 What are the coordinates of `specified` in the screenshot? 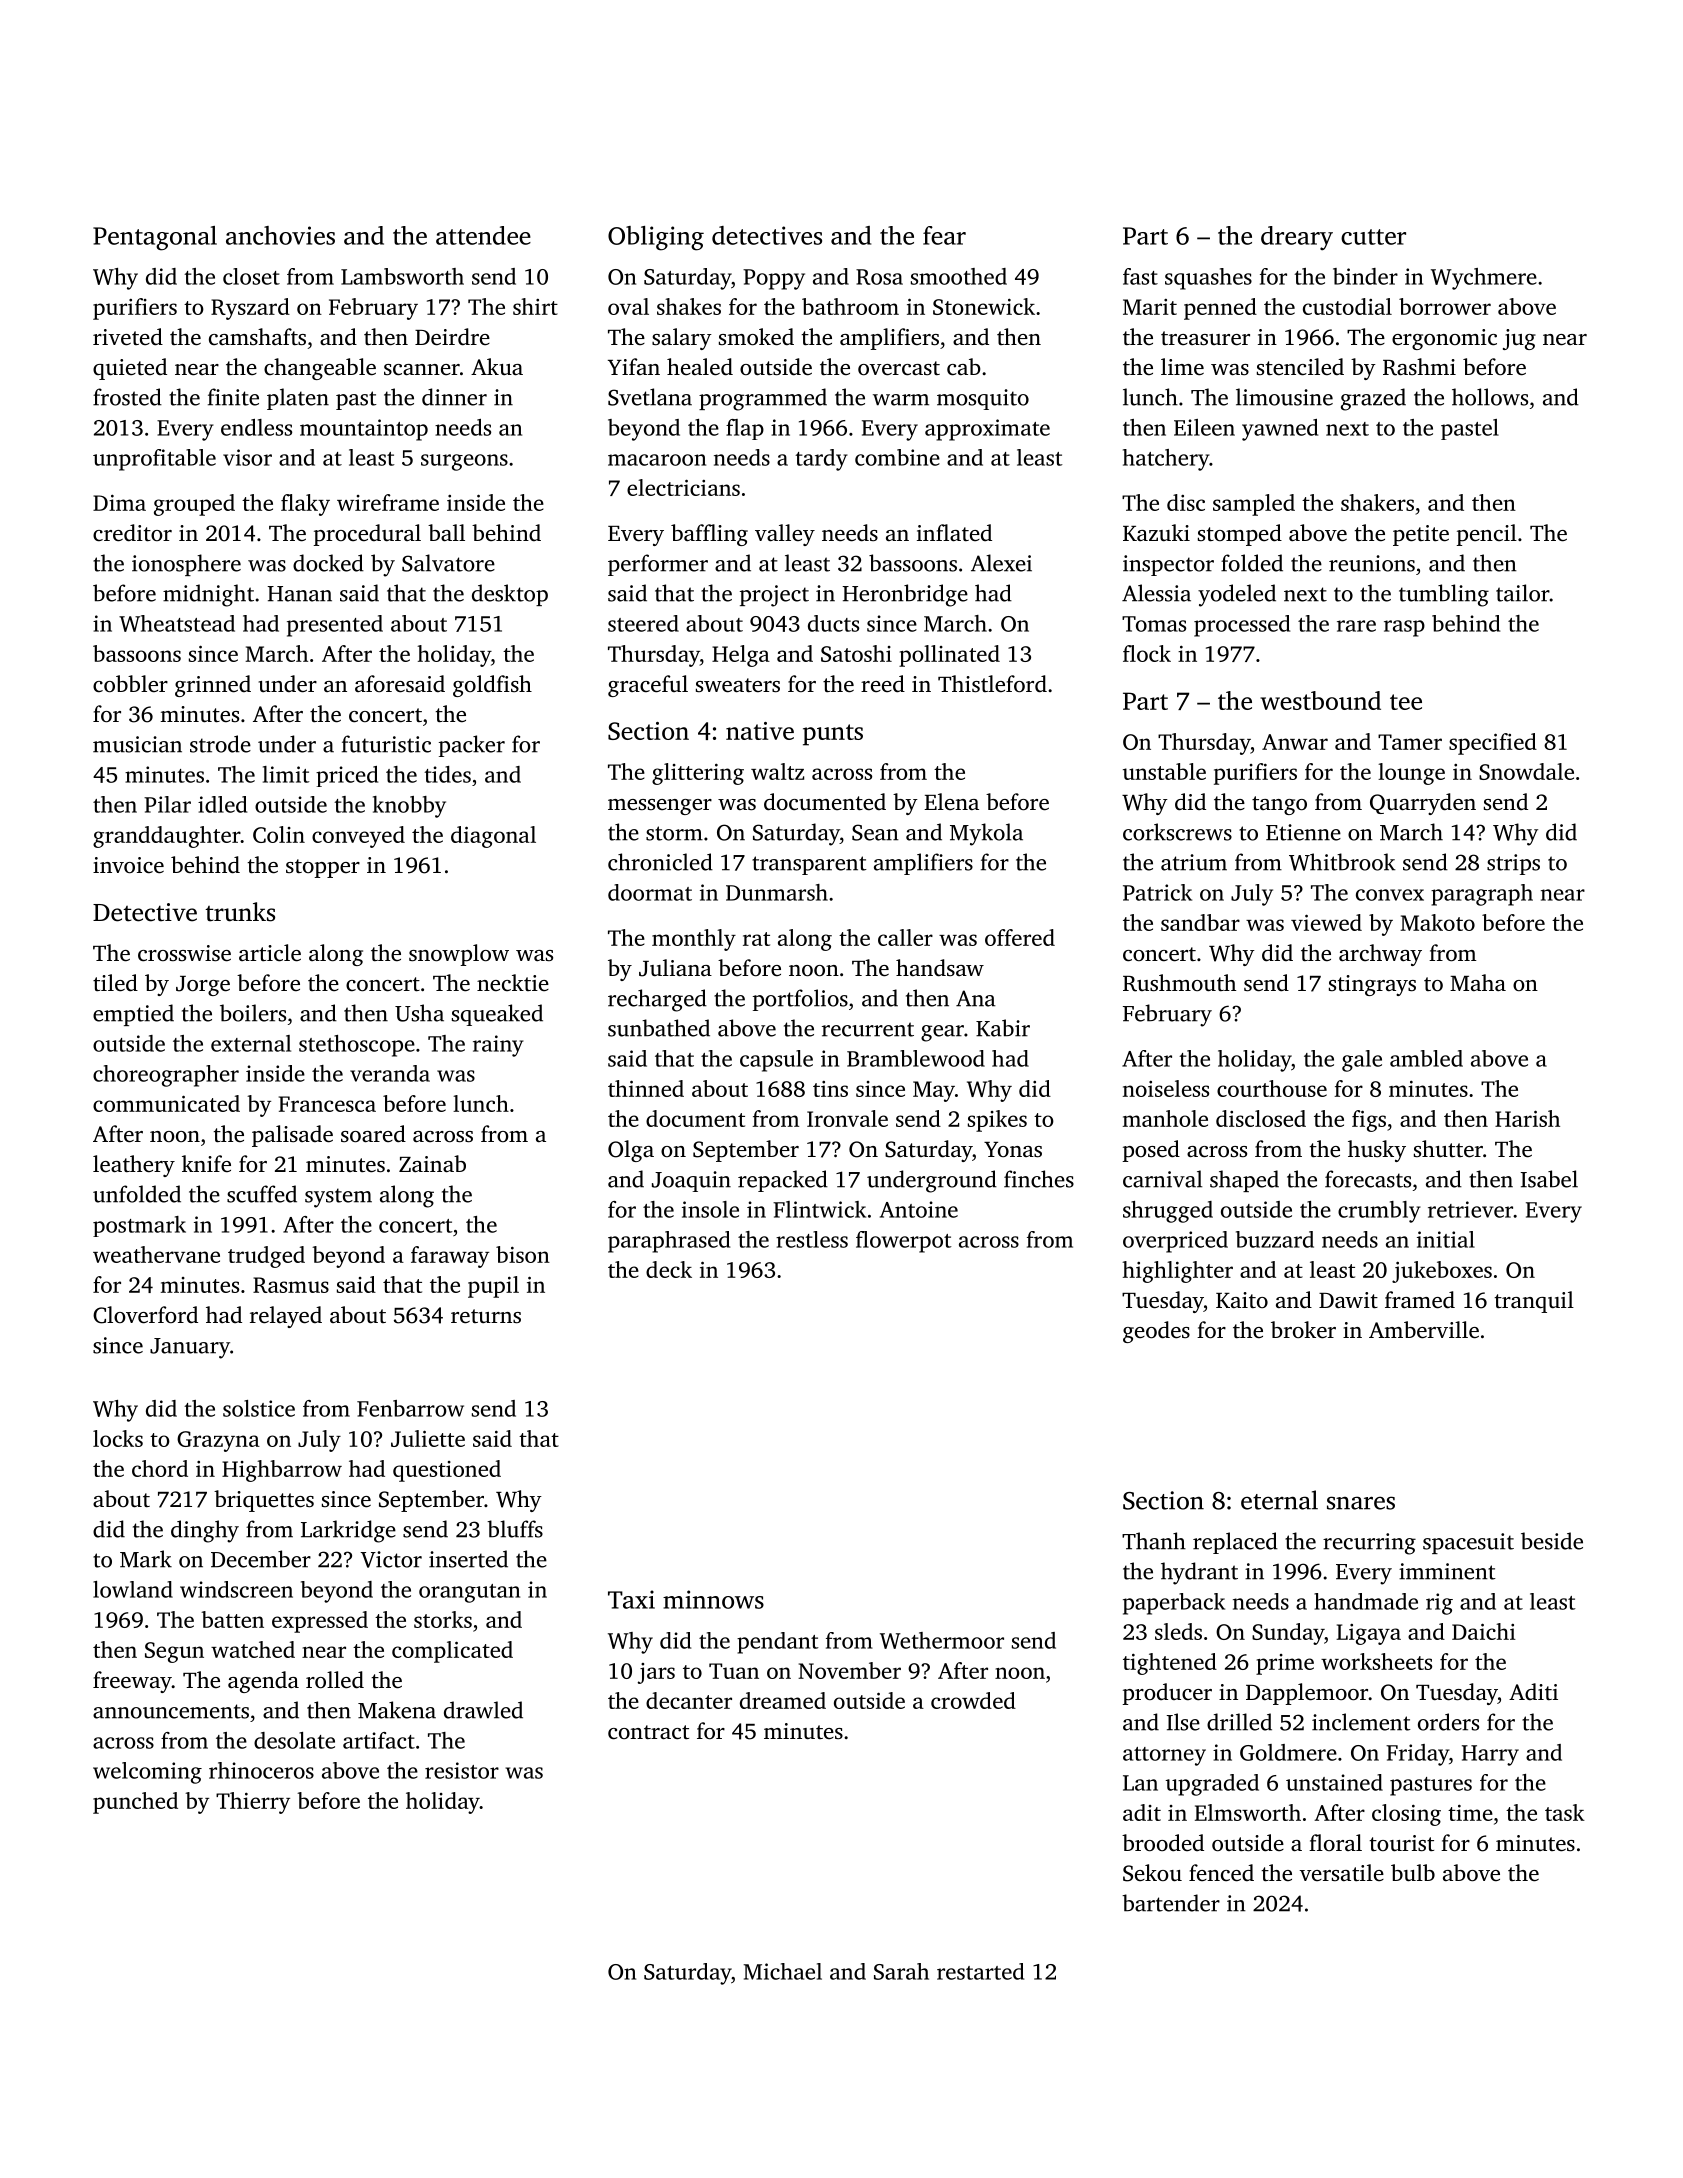 It's located at (1493, 744).
